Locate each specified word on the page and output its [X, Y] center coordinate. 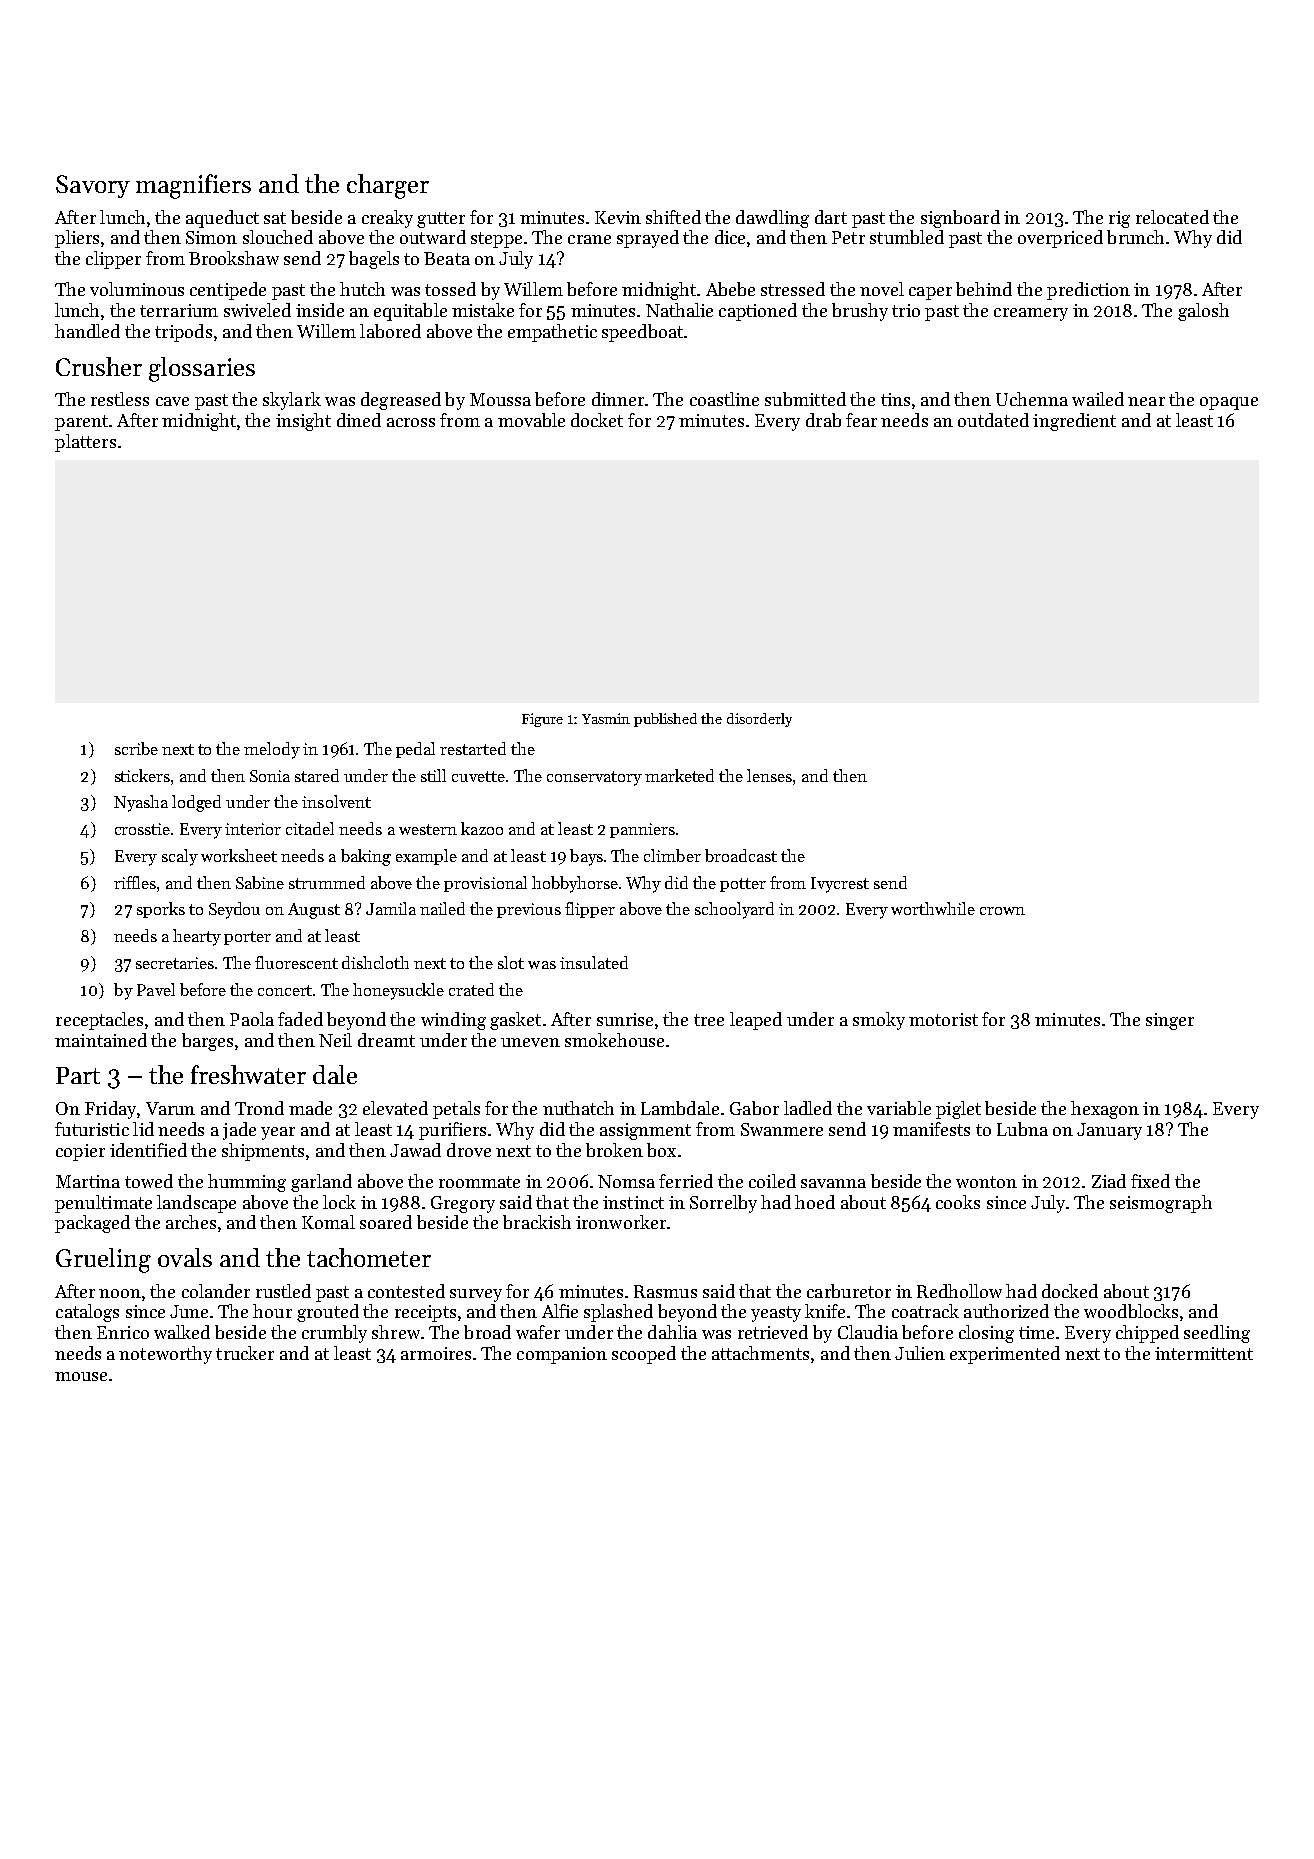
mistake [483, 310]
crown [1002, 911]
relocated [1172, 217]
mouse [81, 1376]
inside [320, 310]
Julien [920, 1353]
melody [272, 750]
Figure [542, 720]
